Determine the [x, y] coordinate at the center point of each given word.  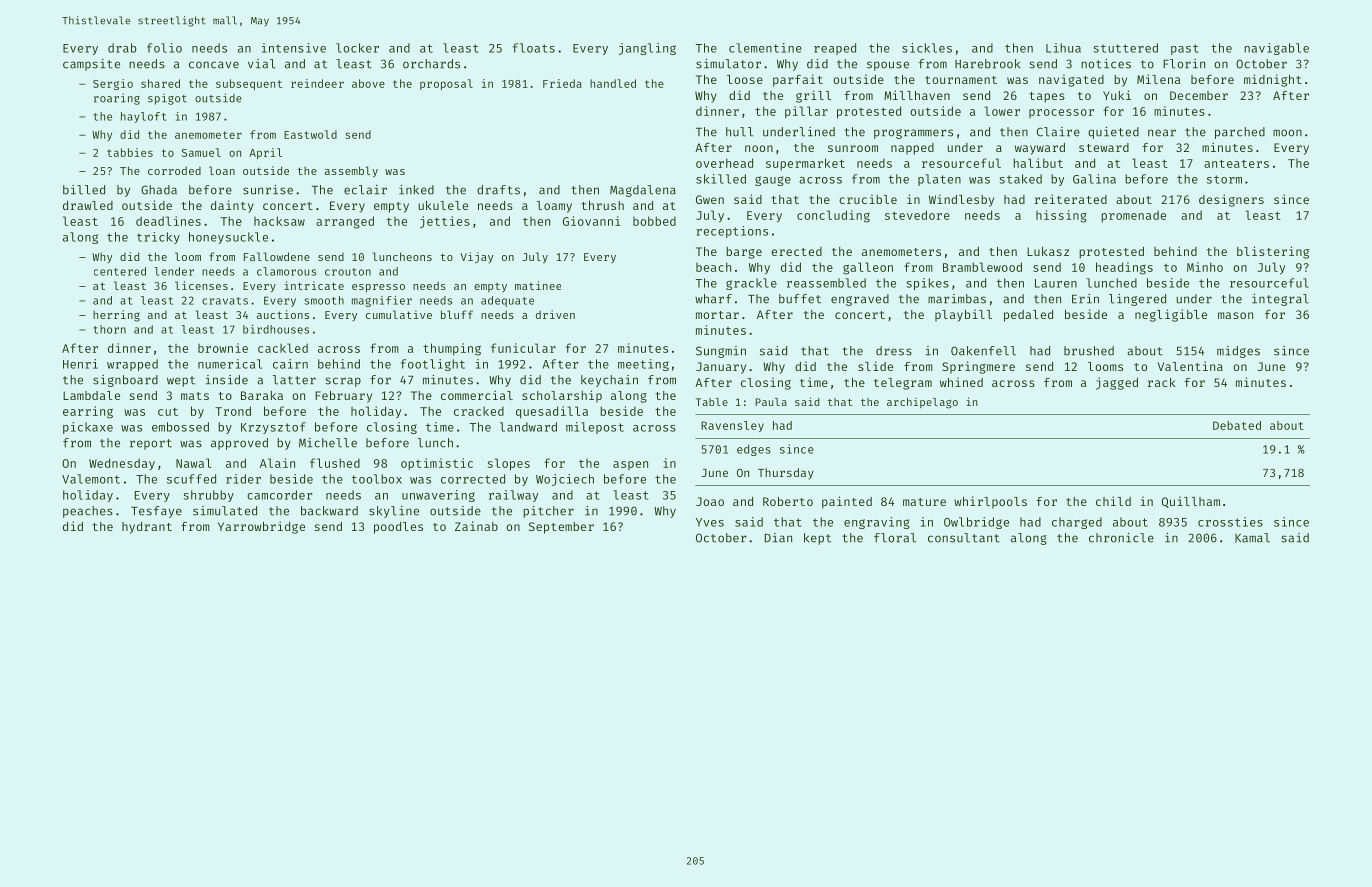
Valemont [91, 479]
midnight [1273, 80]
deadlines [168, 221]
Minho [1205, 267]
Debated [1237, 425]
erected [796, 251]
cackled [283, 348]
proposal [446, 84]
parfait [798, 80]
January [721, 368]
